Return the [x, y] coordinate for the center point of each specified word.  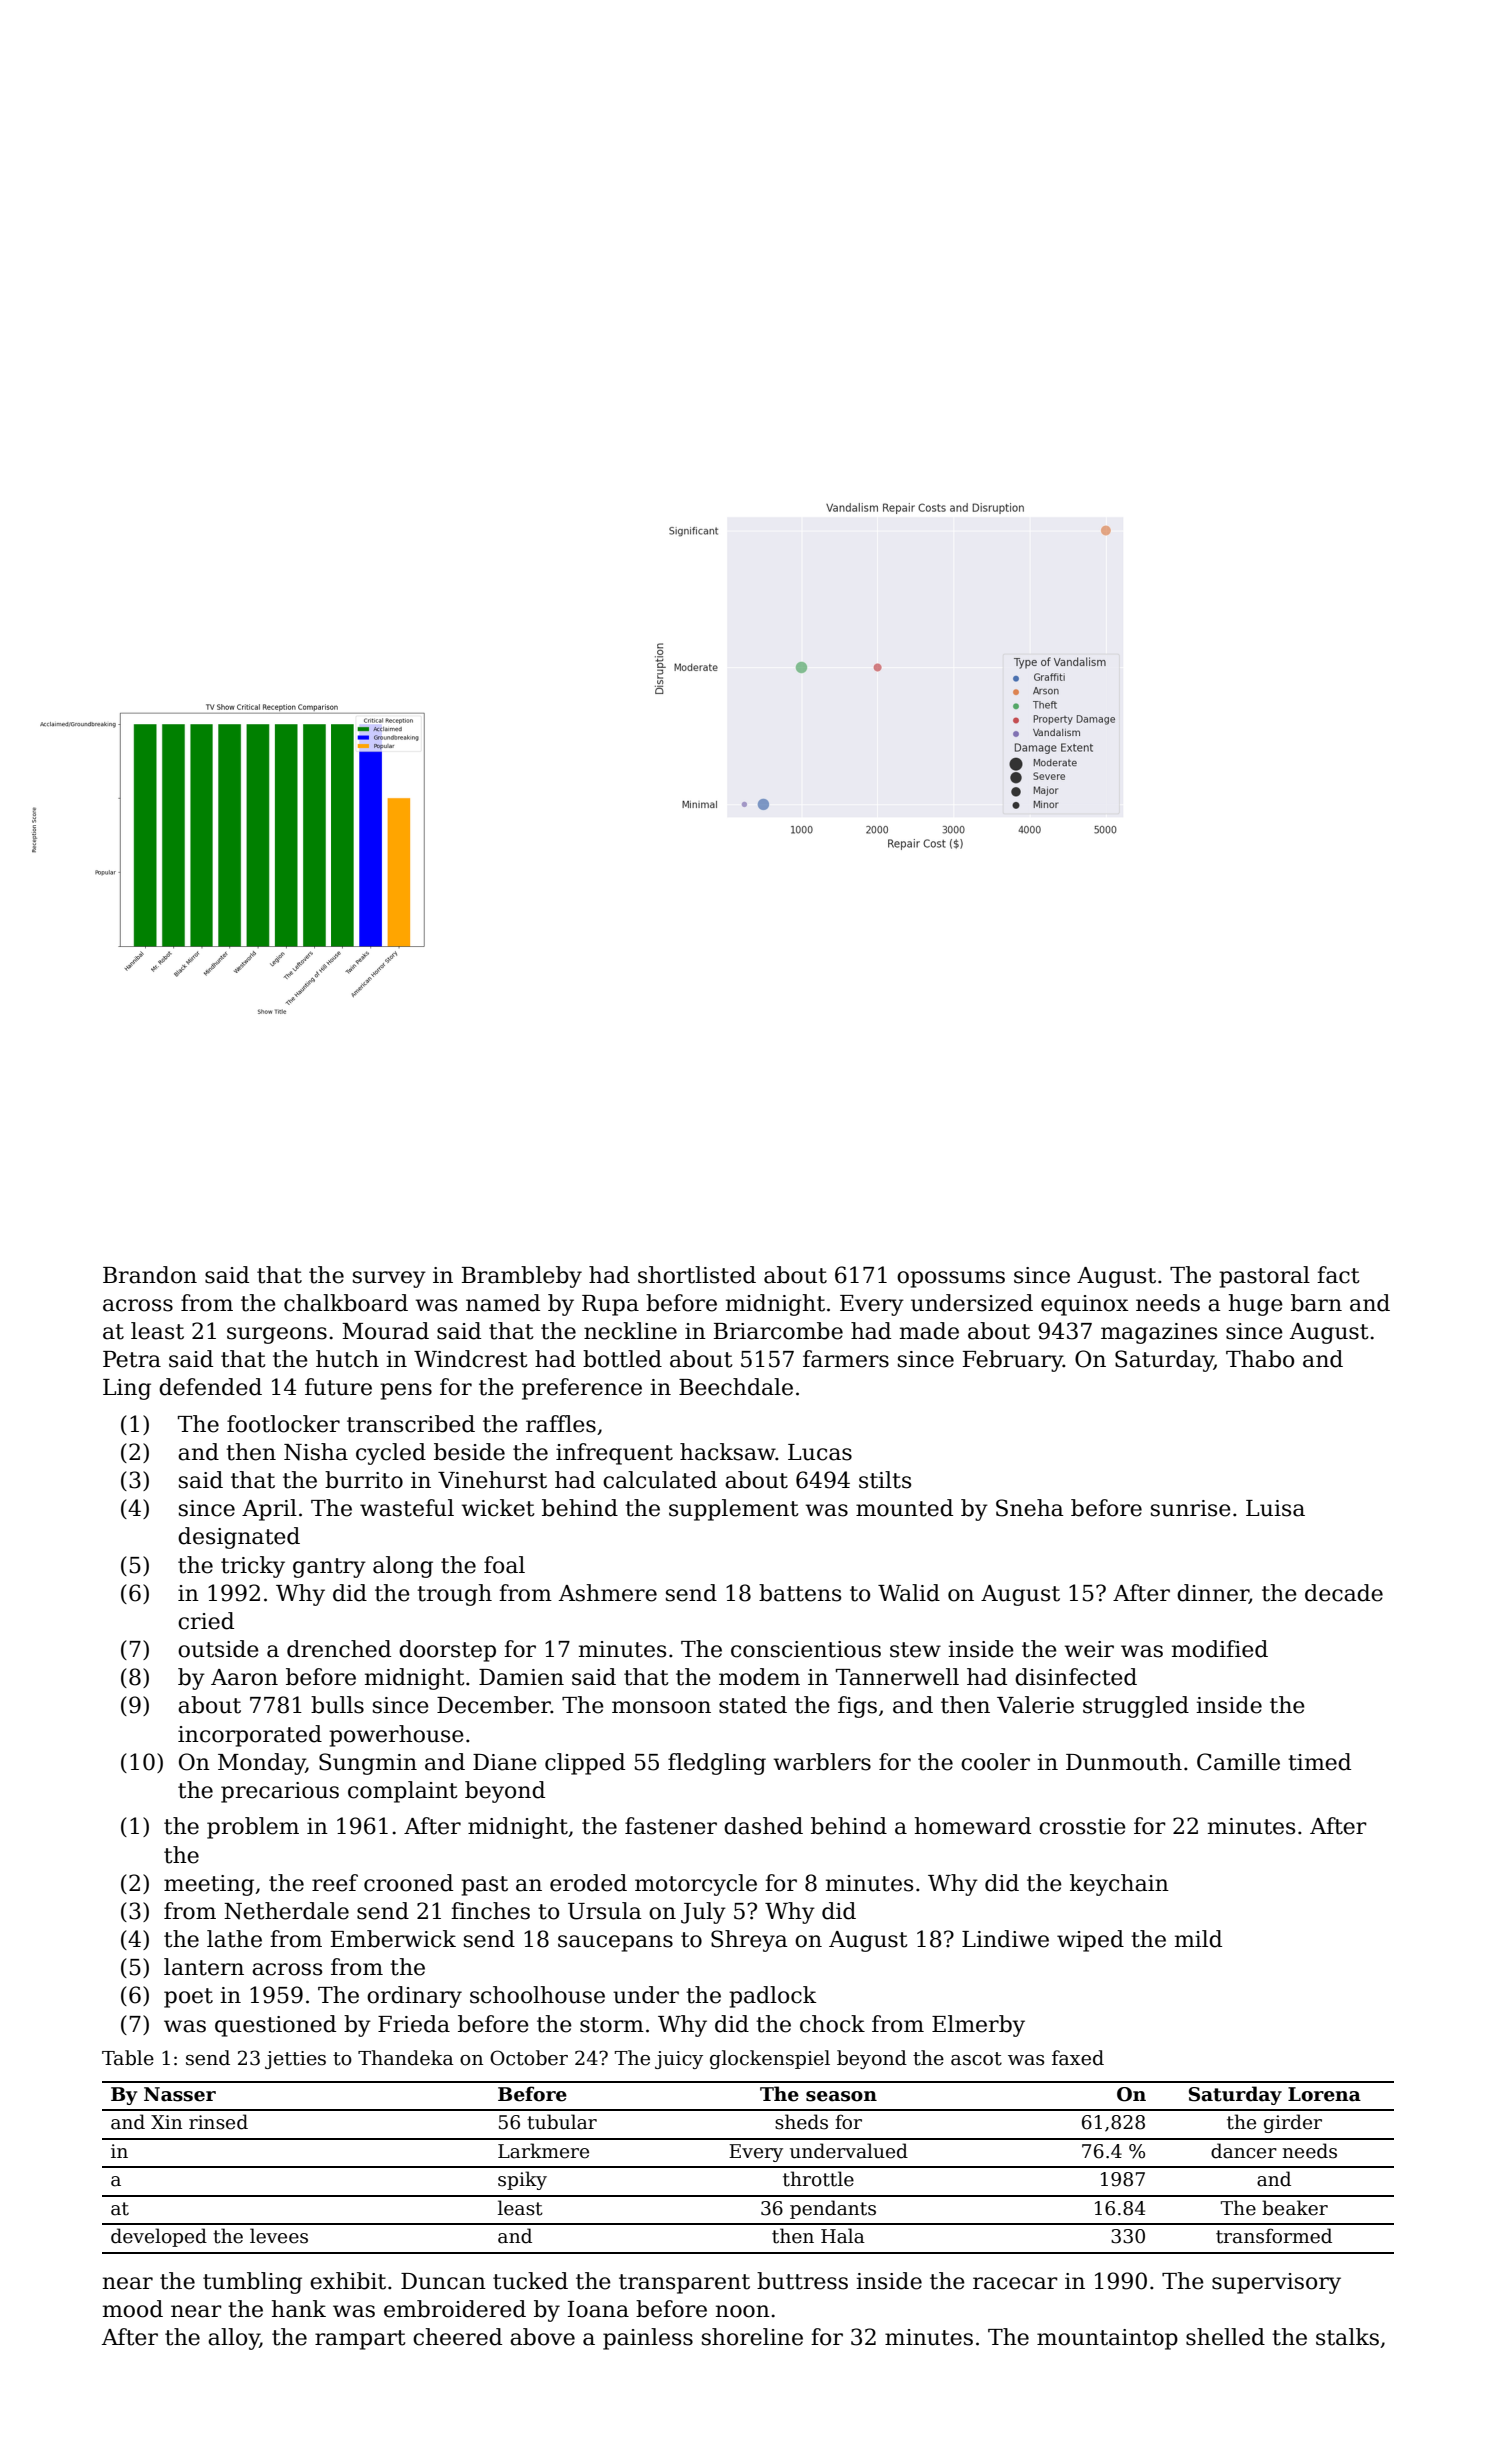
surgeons [277, 1335]
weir [1089, 1649]
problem [253, 1828]
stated [753, 1705]
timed [1319, 1762]
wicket [498, 1508]
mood [133, 2309]
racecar [1015, 2283]
